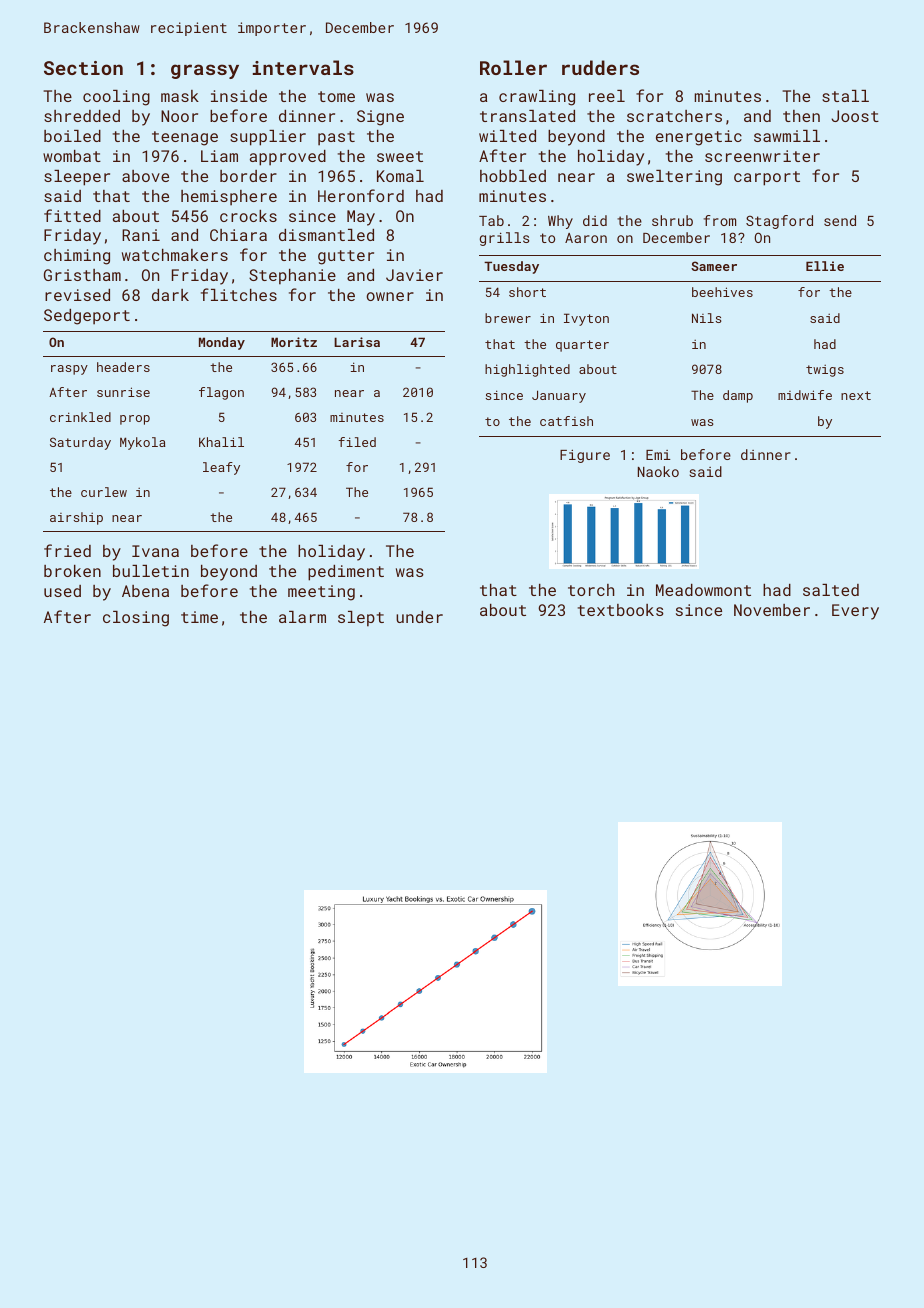 This screenshot has height=1308, width=924. What do you see at coordinates (738, 396) in the screenshot?
I see `damp` at bounding box center [738, 396].
